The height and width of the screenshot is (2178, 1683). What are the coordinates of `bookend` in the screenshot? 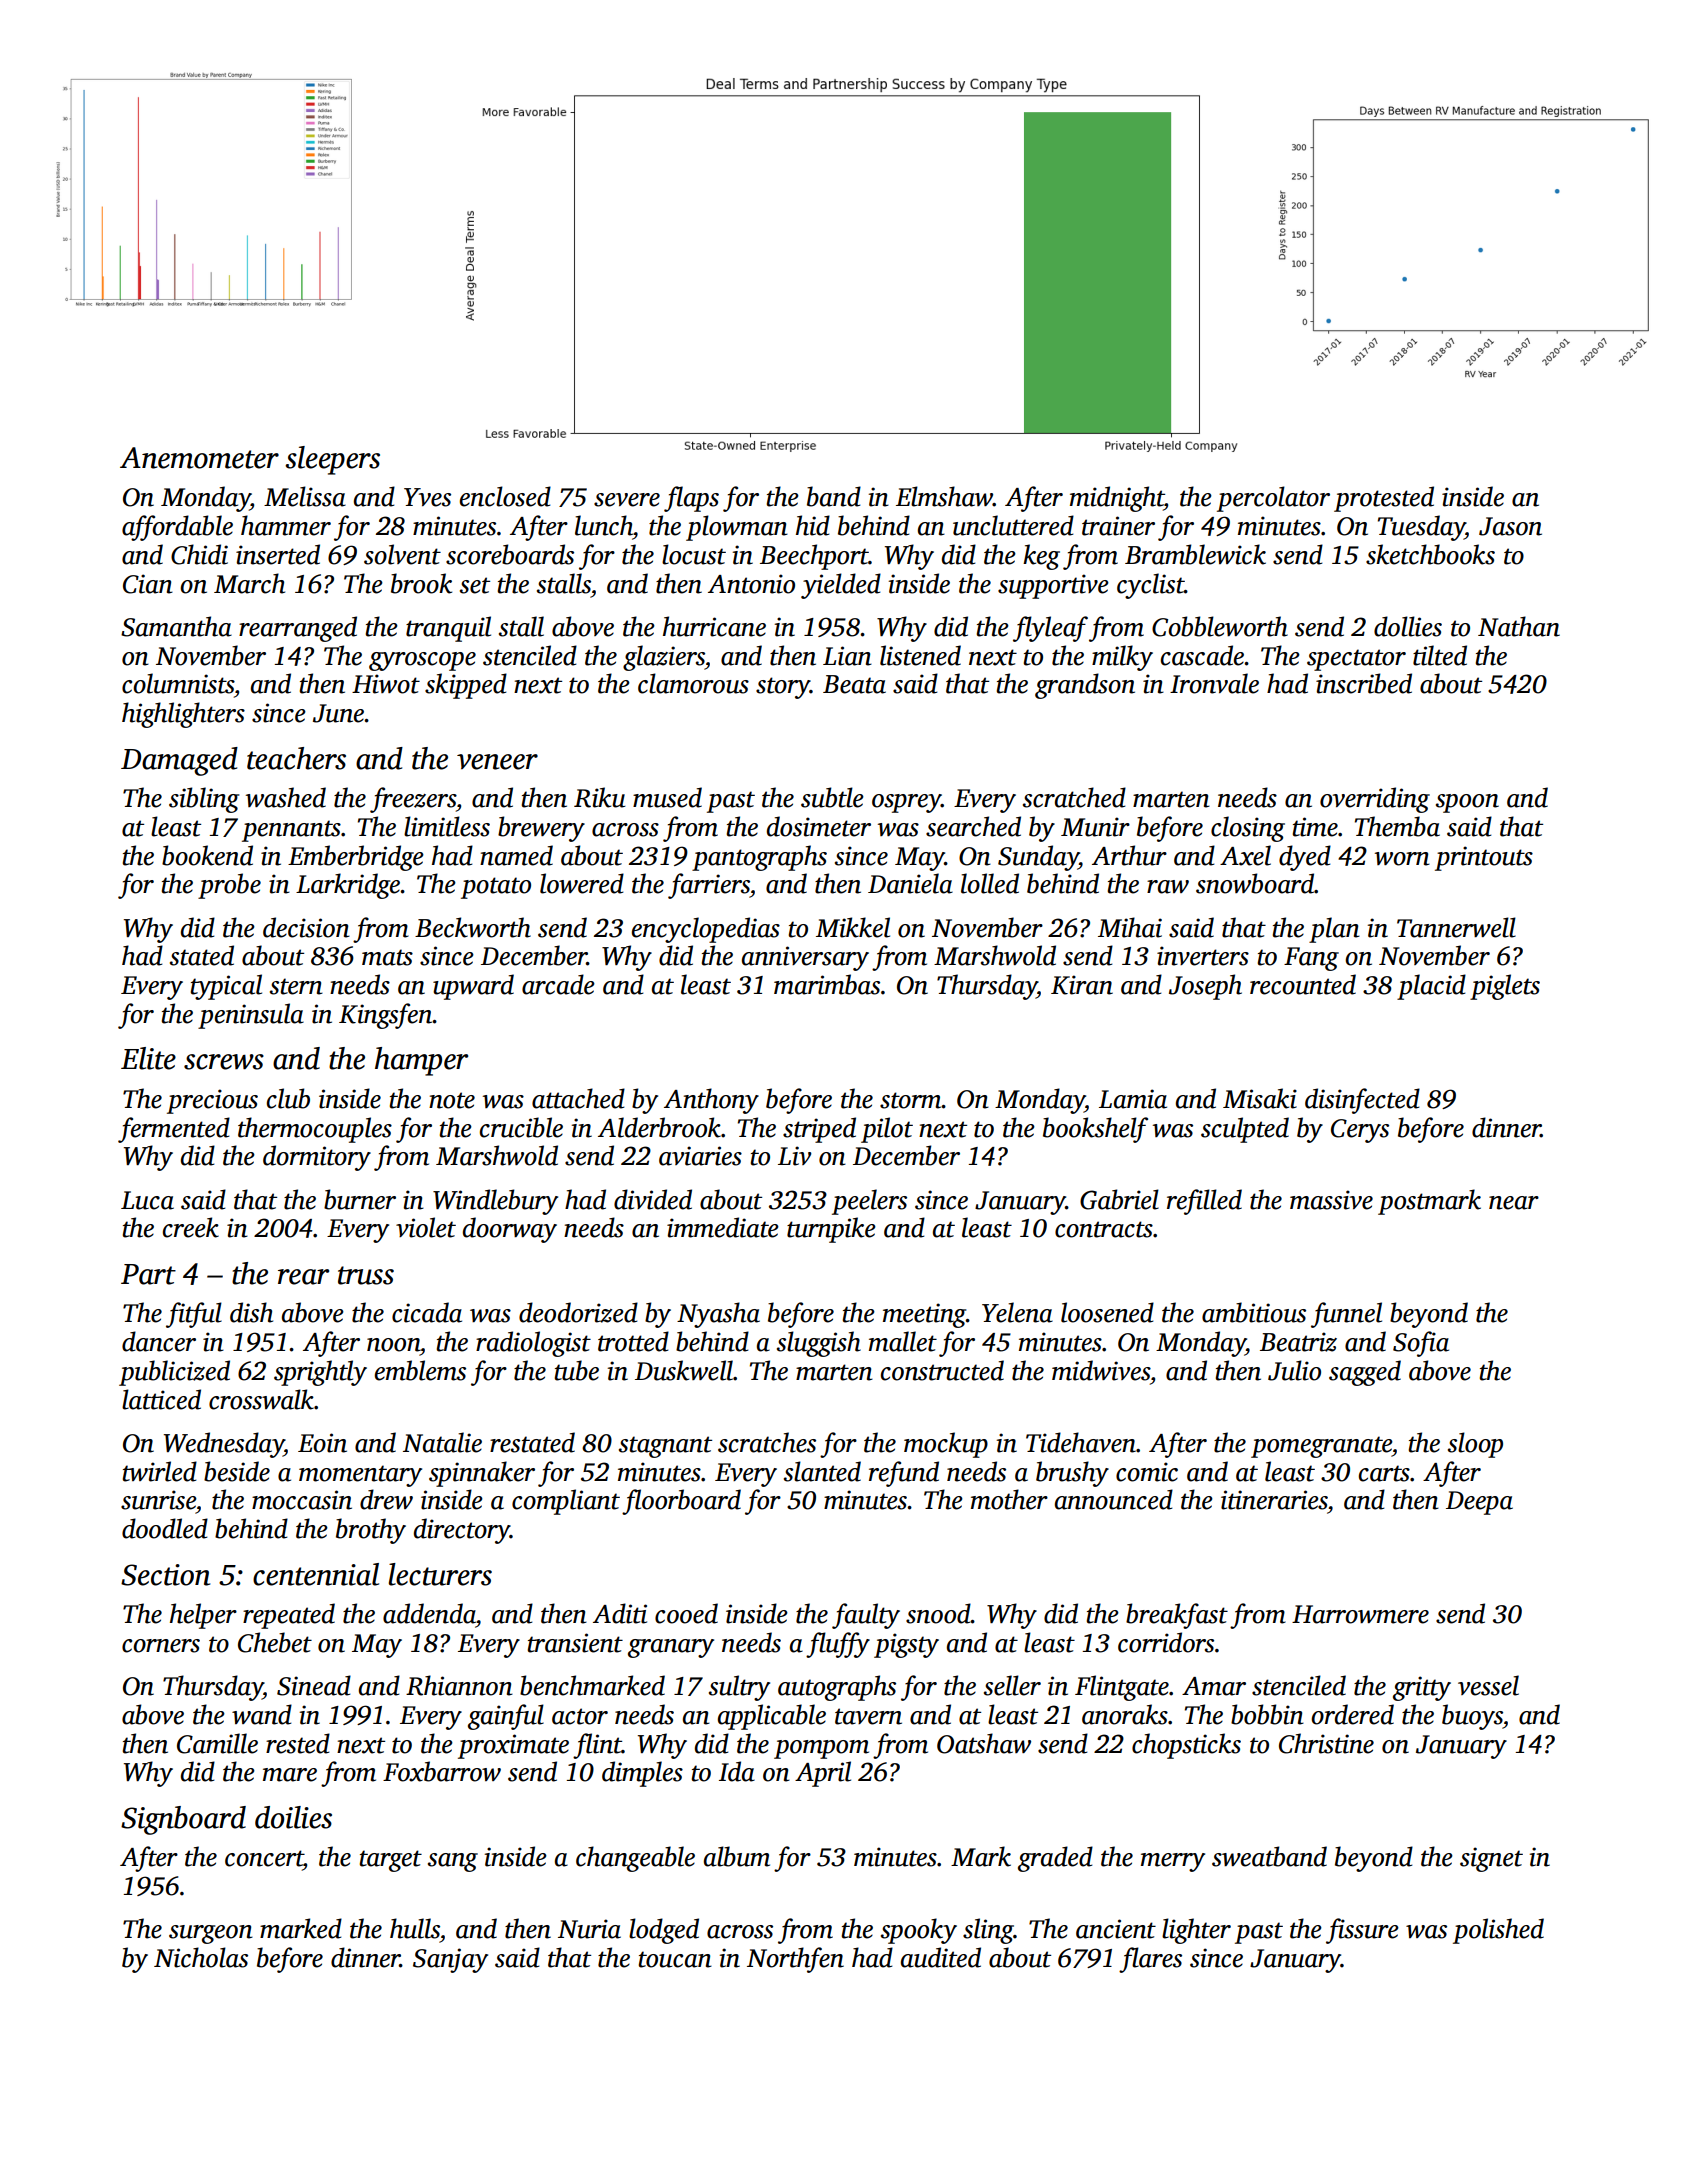 It's located at (207, 855).
